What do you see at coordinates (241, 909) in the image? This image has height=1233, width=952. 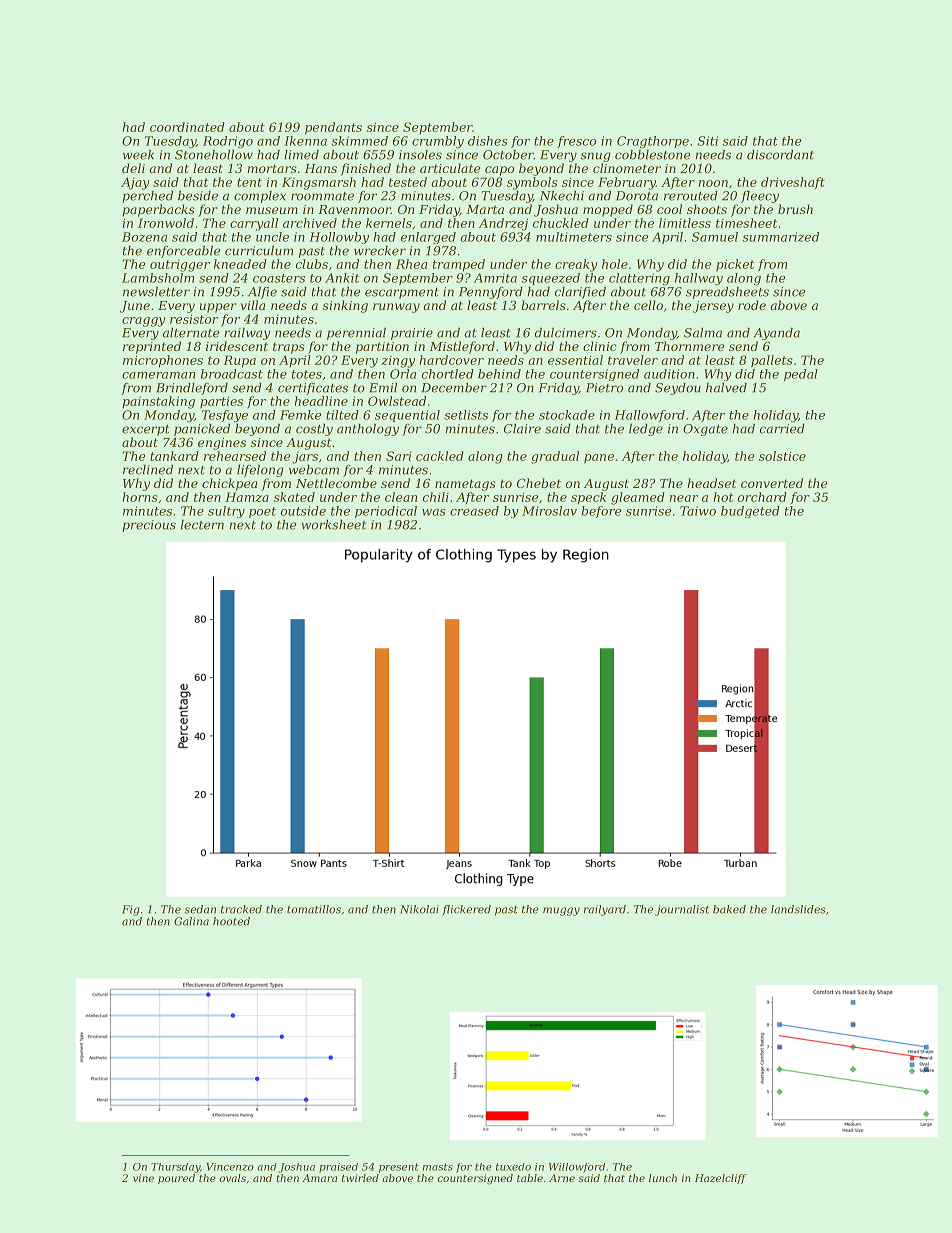 I see `tracked` at bounding box center [241, 909].
